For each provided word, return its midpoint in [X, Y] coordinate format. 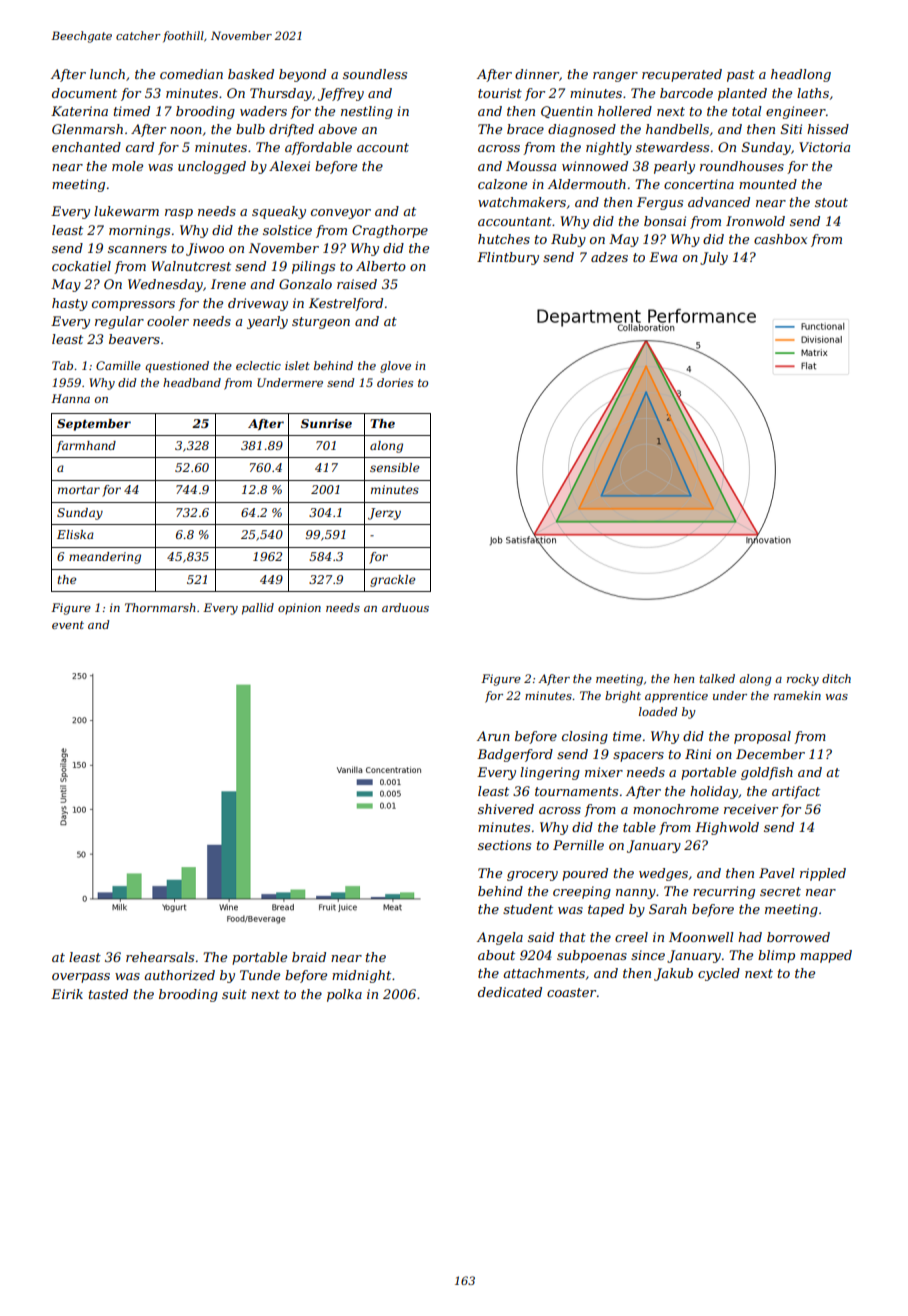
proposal [762, 737]
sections [504, 845]
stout [831, 202]
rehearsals [160, 957]
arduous [405, 607]
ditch [836, 678]
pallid [258, 609]
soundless [375, 74]
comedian [191, 74]
